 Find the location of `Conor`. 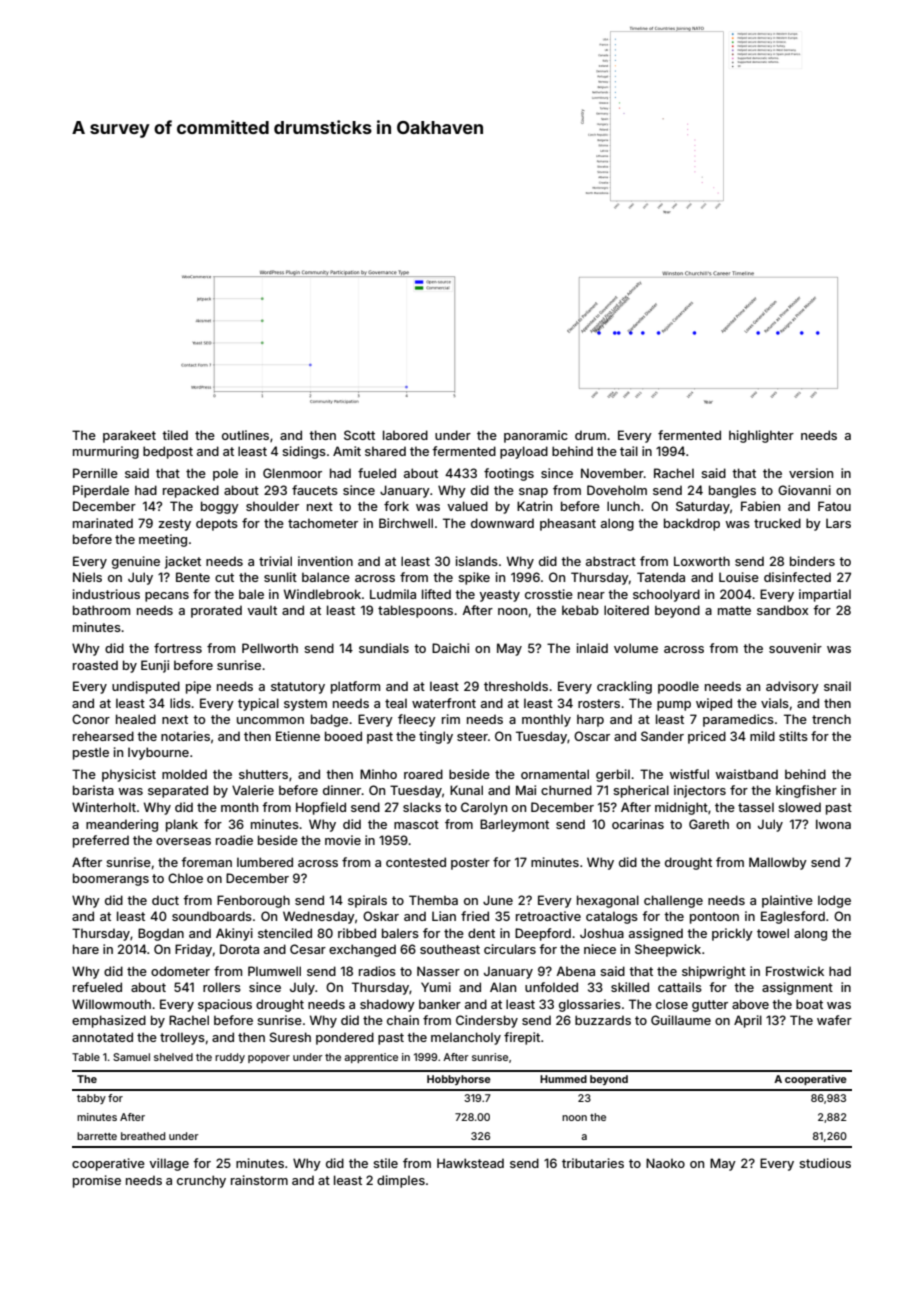

Conor is located at coordinates (91, 719).
